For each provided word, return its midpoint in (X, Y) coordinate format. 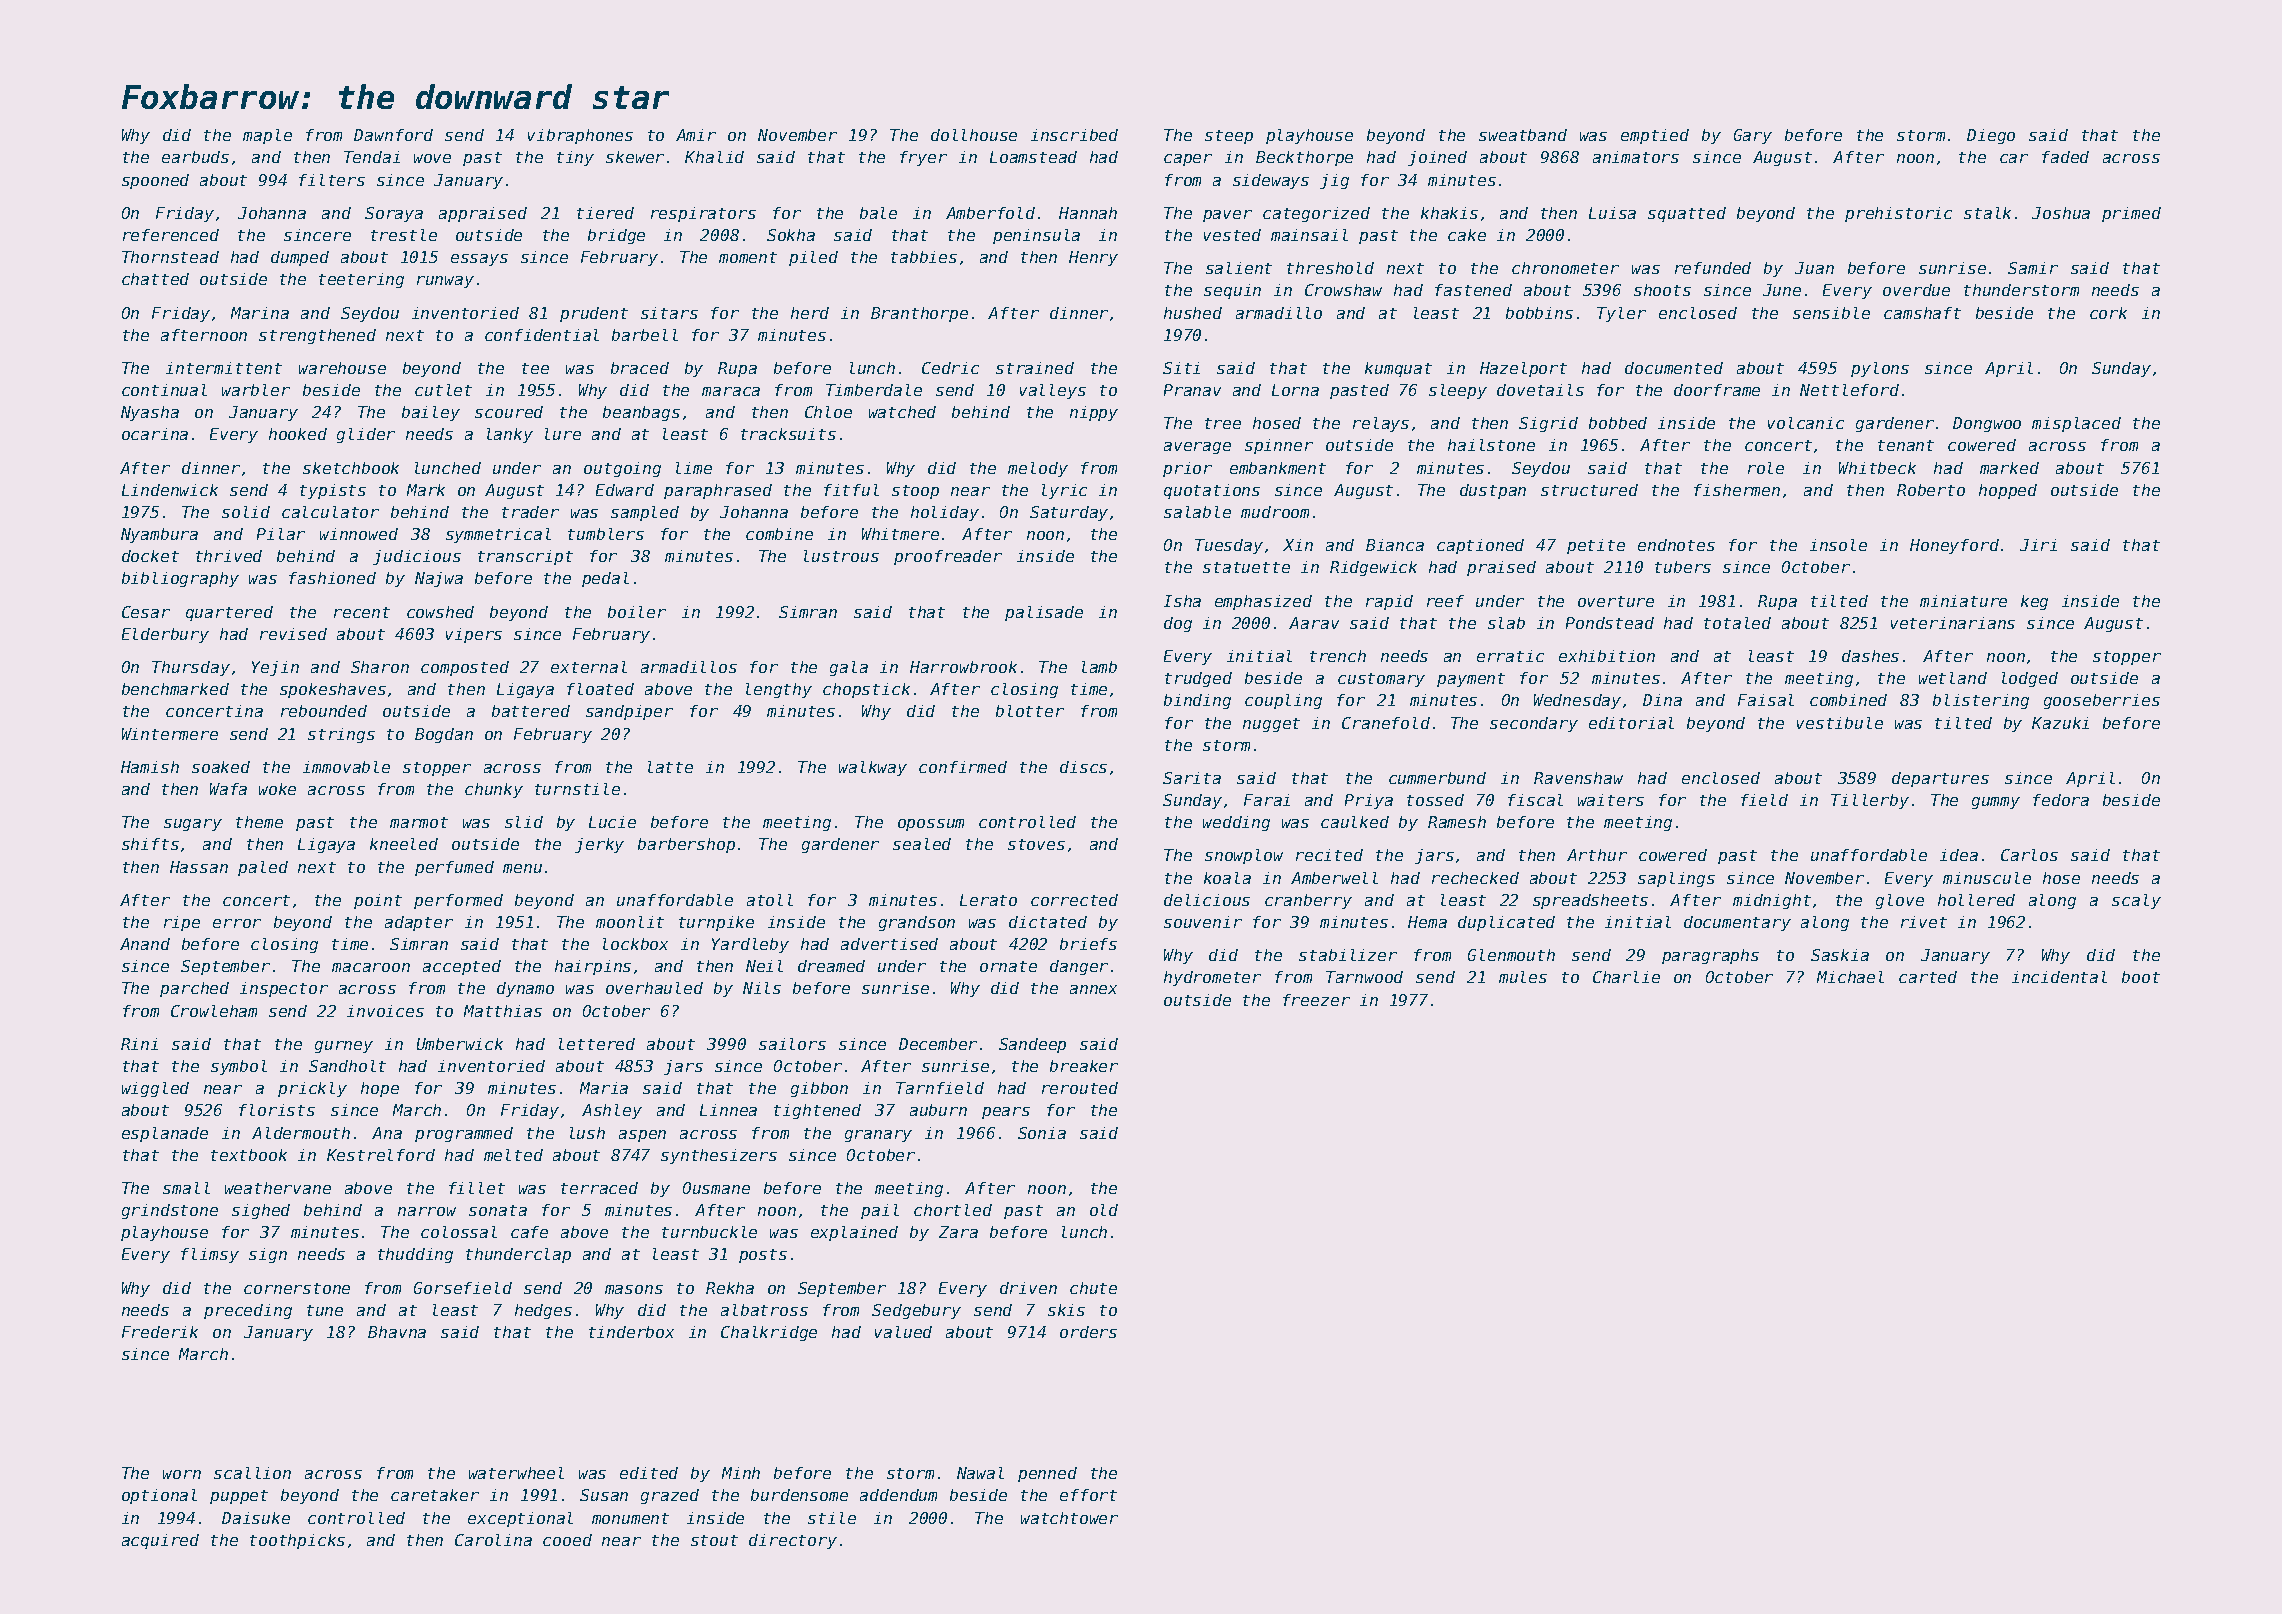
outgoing (622, 469)
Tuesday (1229, 546)
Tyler (1621, 314)
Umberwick (460, 1044)
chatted (155, 279)
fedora (2061, 800)
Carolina (493, 1540)
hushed (1193, 313)
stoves (1036, 844)
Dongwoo (1987, 424)
